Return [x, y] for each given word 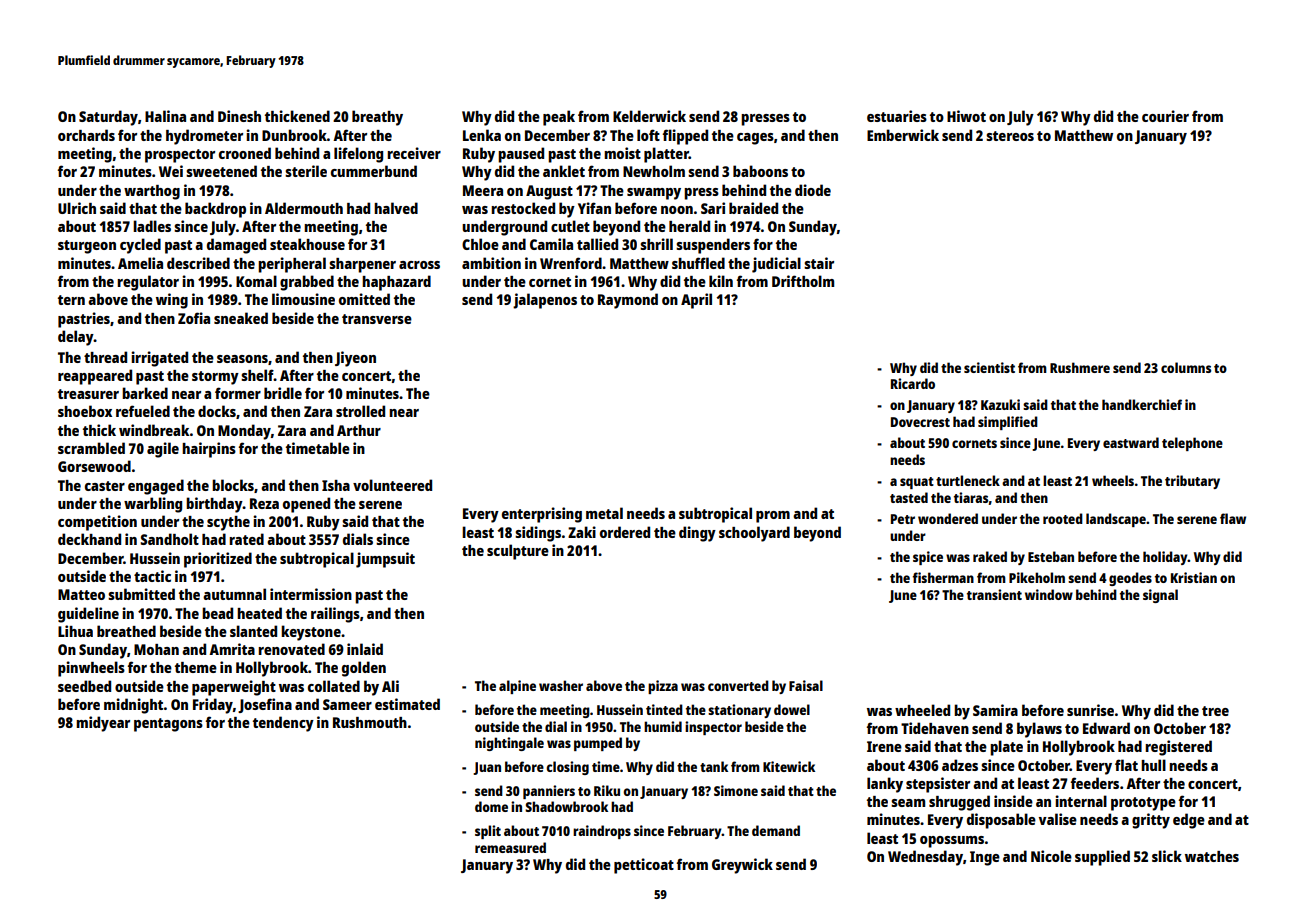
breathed [126, 631]
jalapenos [545, 301]
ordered [625, 532]
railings [335, 615]
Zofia [194, 318]
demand [776, 830]
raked [990, 556]
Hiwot [966, 116]
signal [1160, 596]
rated [246, 539]
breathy [377, 118]
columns [1186, 367]
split [488, 832]
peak [559, 118]
